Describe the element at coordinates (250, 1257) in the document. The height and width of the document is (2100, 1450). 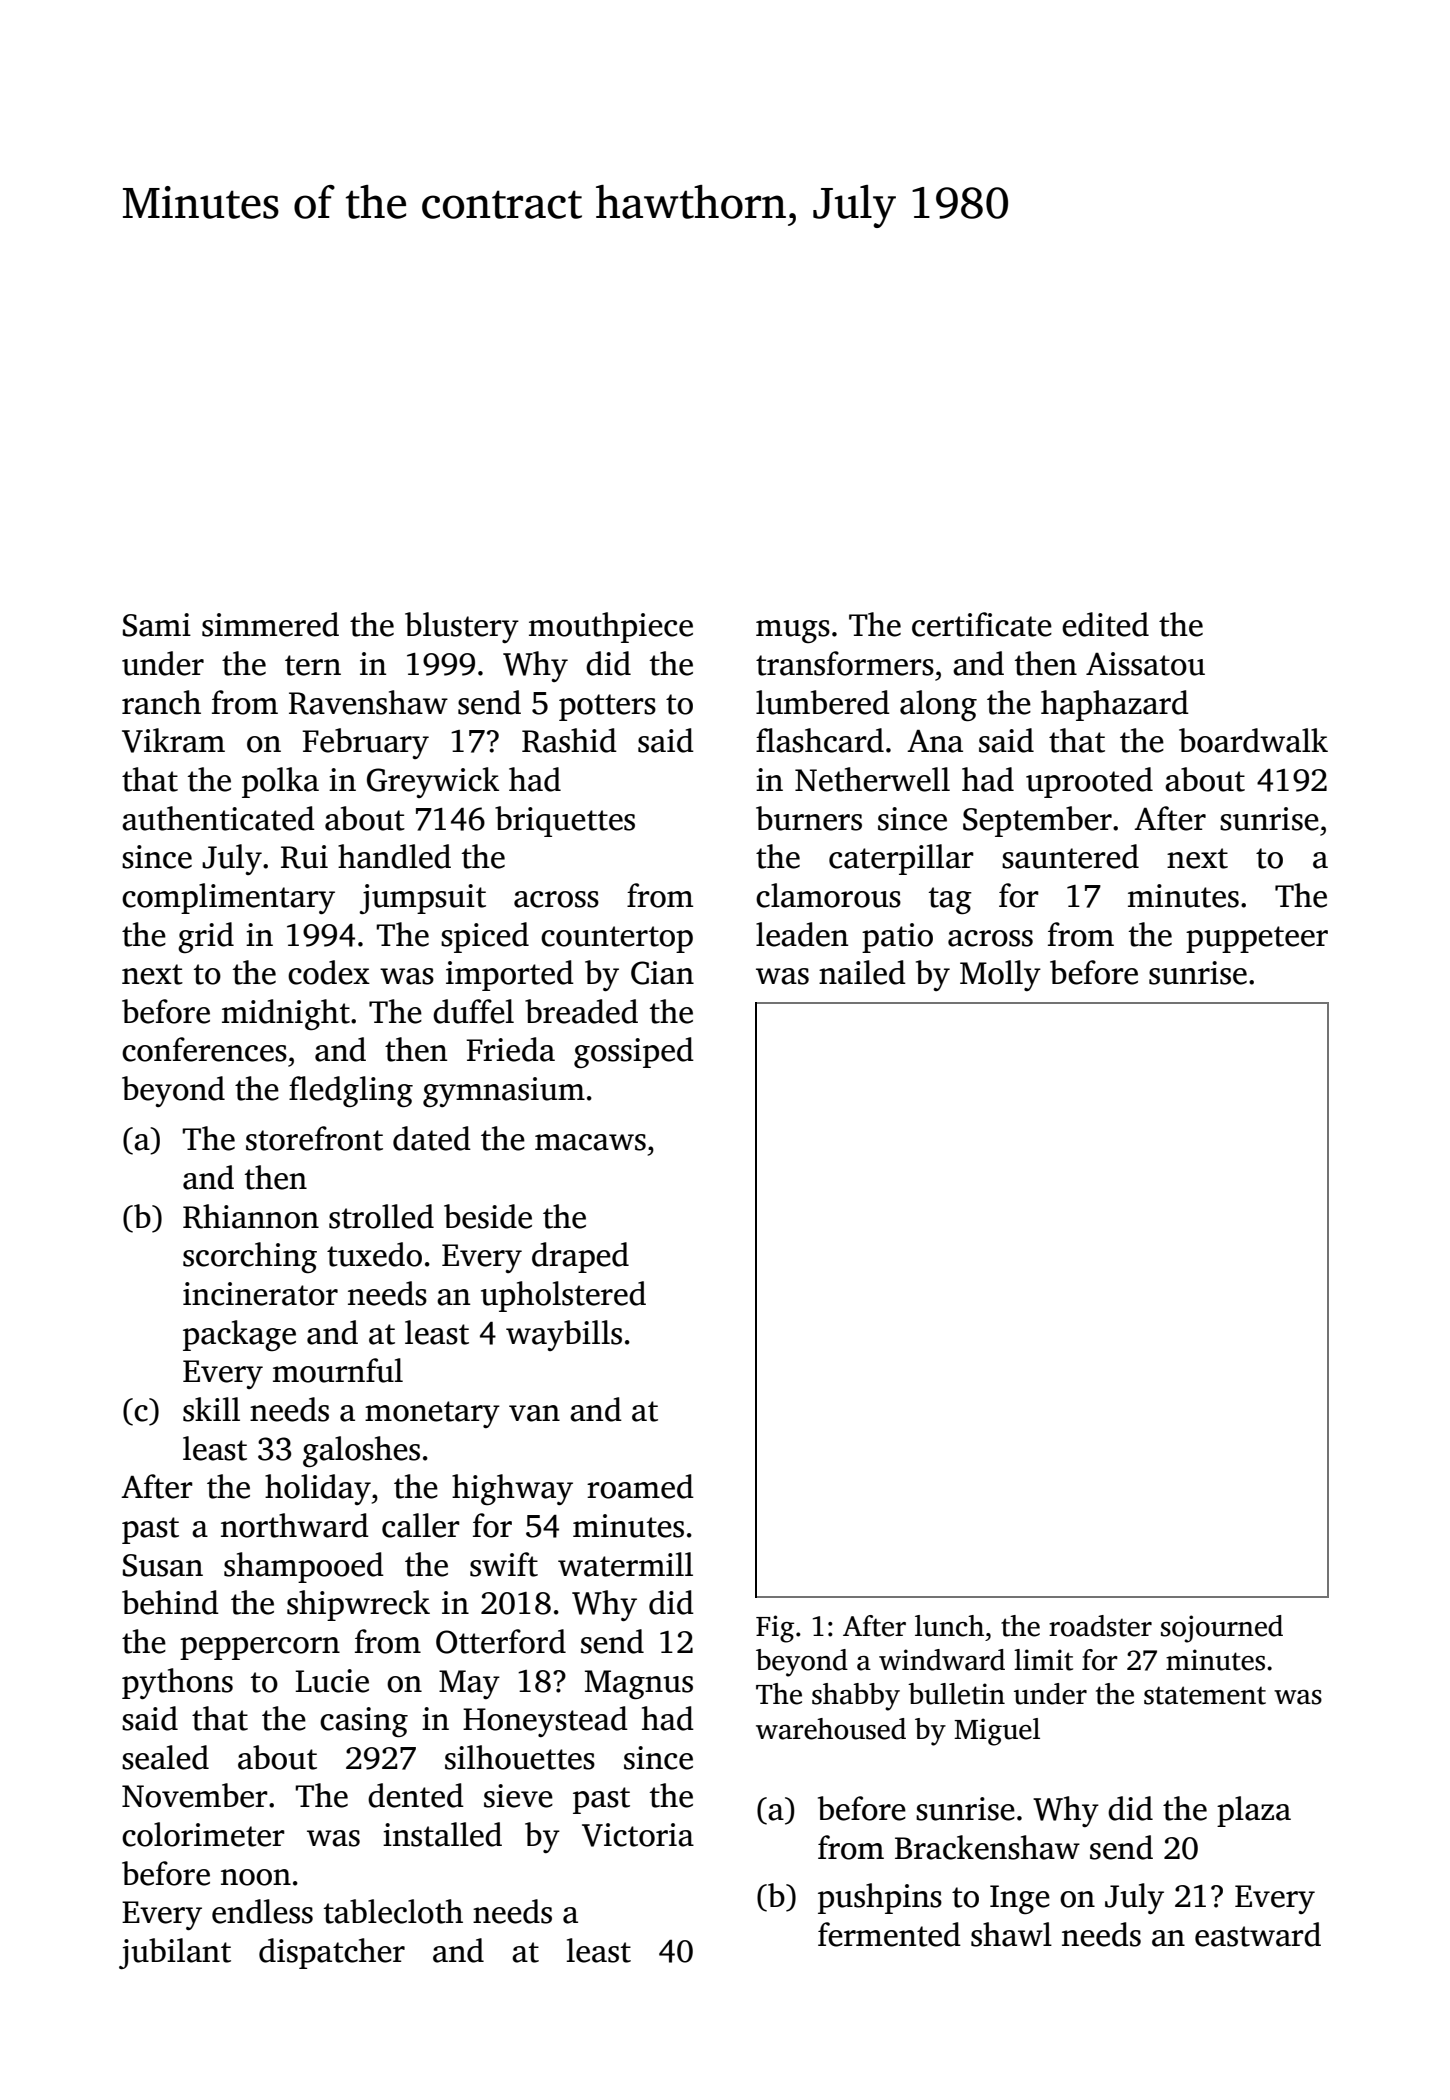
I see `scorching` at that location.
